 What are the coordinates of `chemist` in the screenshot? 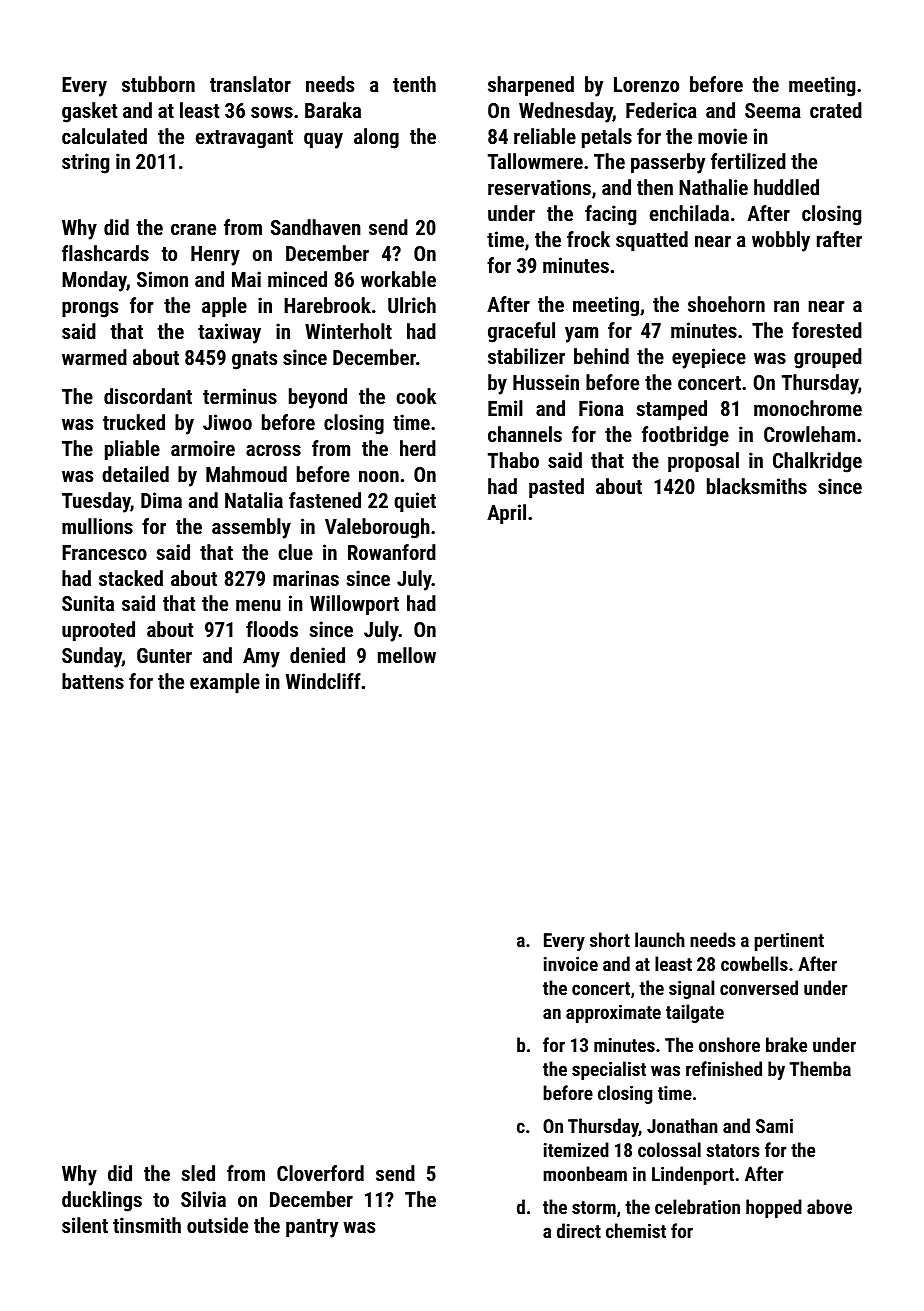 It's located at (636, 1230).
